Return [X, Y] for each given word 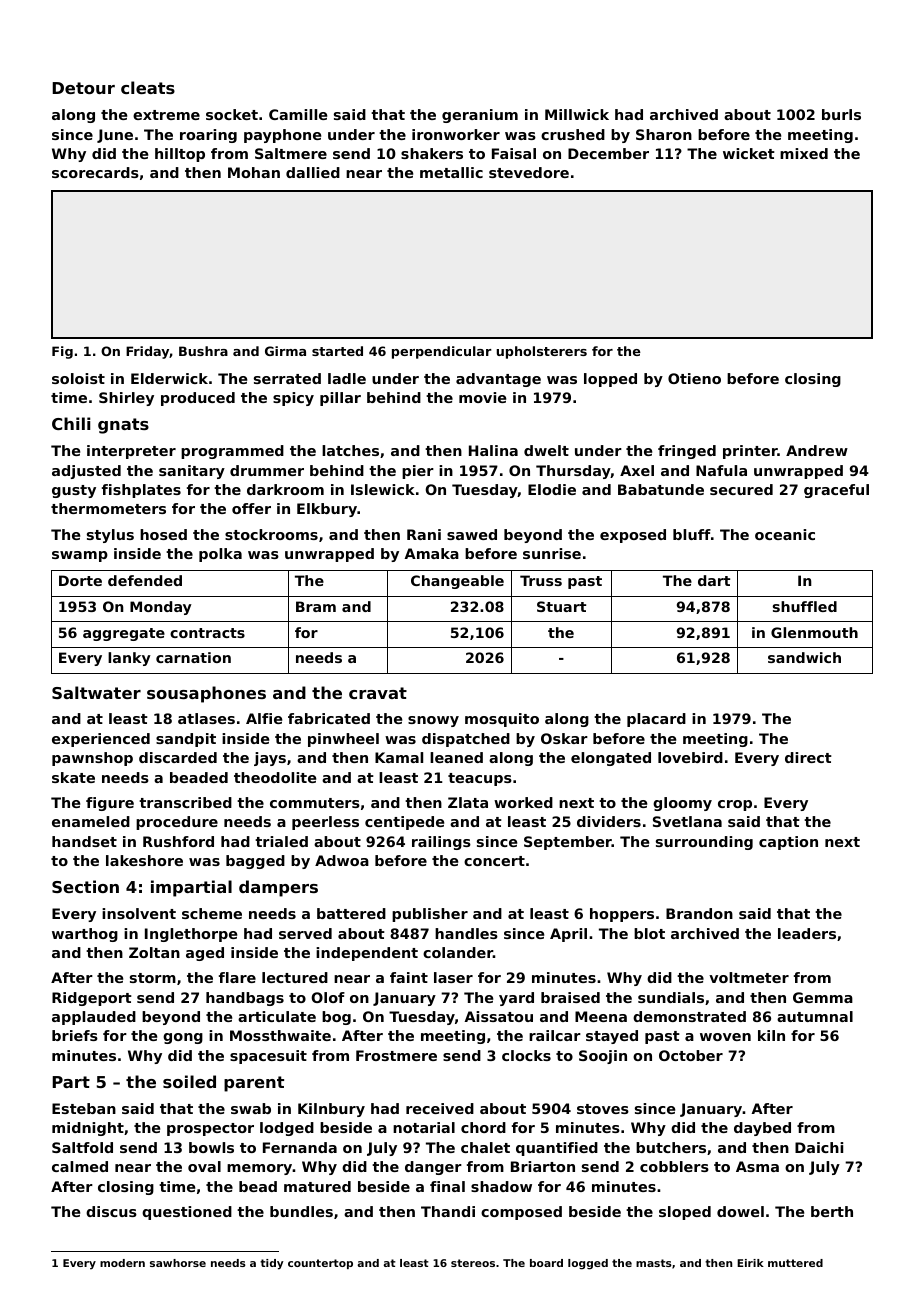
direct [808, 757]
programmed [232, 452]
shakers [432, 153]
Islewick [383, 489]
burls [841, 114]
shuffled [805, 606]
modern [122, 1263]
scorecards [95, 172]
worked [523, 802]
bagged [255, 862]
